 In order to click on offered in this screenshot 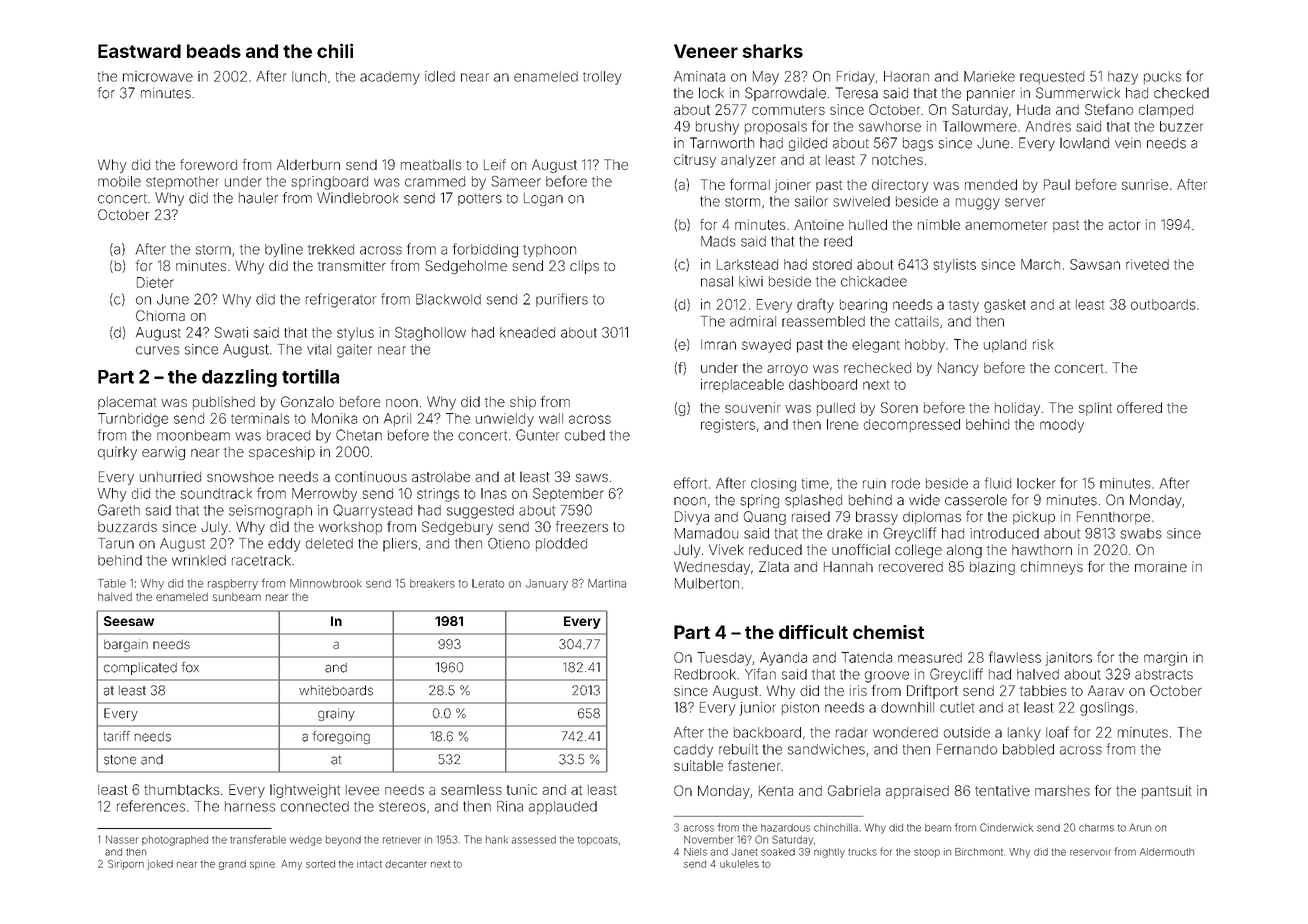, I will do `click(1139, 407)`.
